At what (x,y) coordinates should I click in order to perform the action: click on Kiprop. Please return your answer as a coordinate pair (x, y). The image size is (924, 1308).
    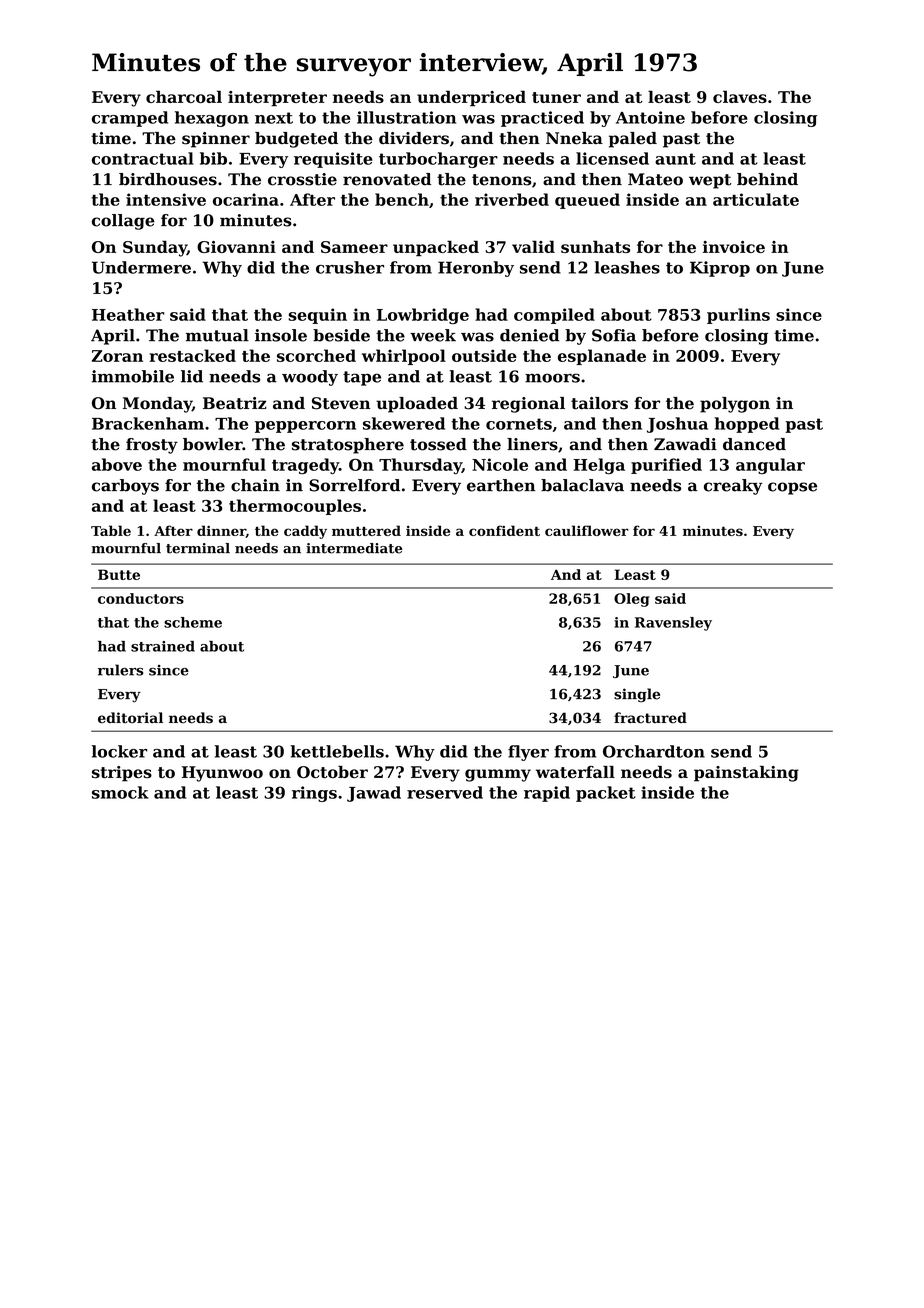
    Looking at the image, I should click on (720, 269).
